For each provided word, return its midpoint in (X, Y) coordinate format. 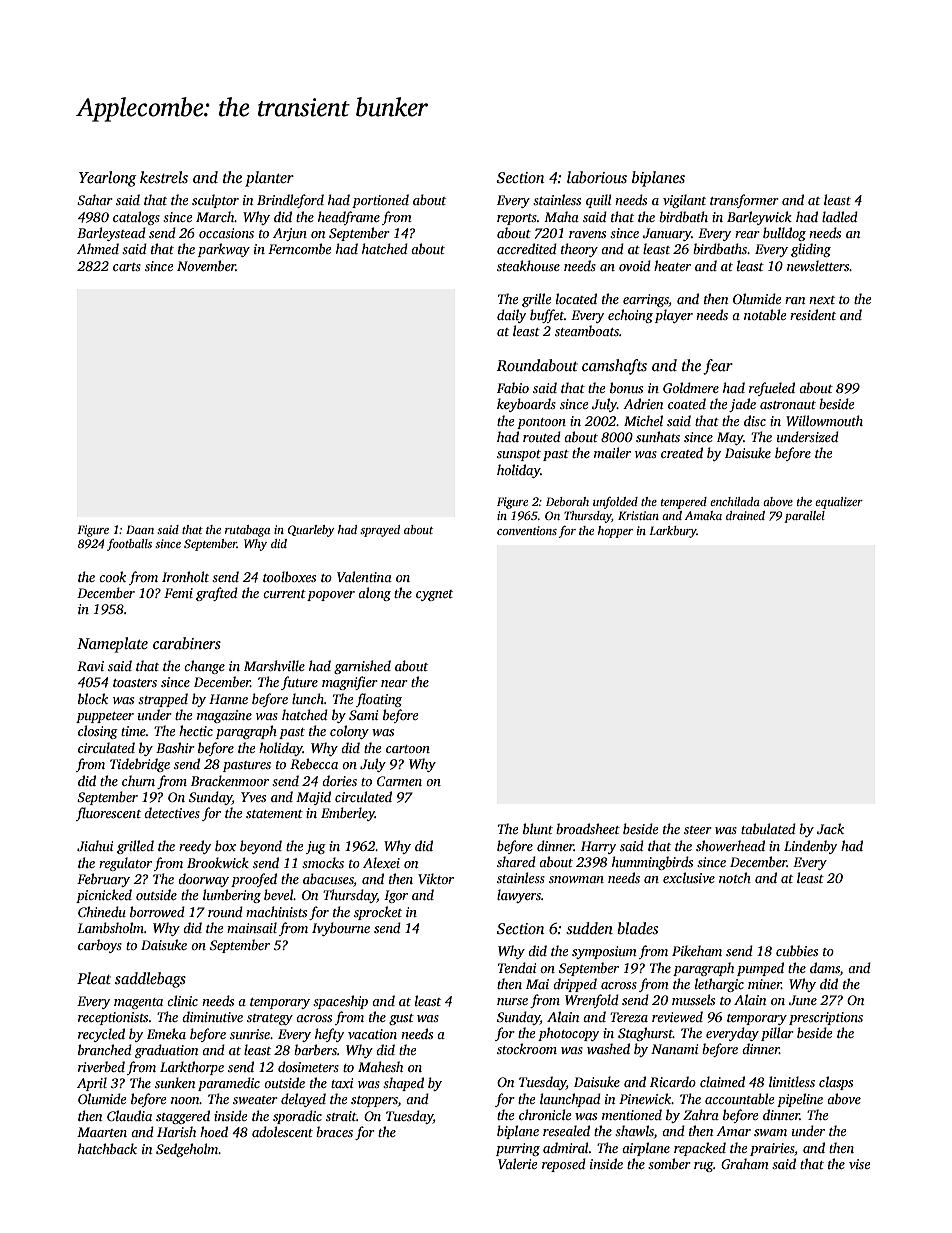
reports (517, 219)
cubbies (797, 950)
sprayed (380, 531)
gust (401, 1019)
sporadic (297, 1117)
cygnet (434, 595)
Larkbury (673, 532)
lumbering (232, 896)
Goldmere (691, 387)
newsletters (818, 265)
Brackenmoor (230, 780)
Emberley (348, 814)
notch (735, 877)
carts (127, 267)
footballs (129, 545)
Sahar (95, 199)
